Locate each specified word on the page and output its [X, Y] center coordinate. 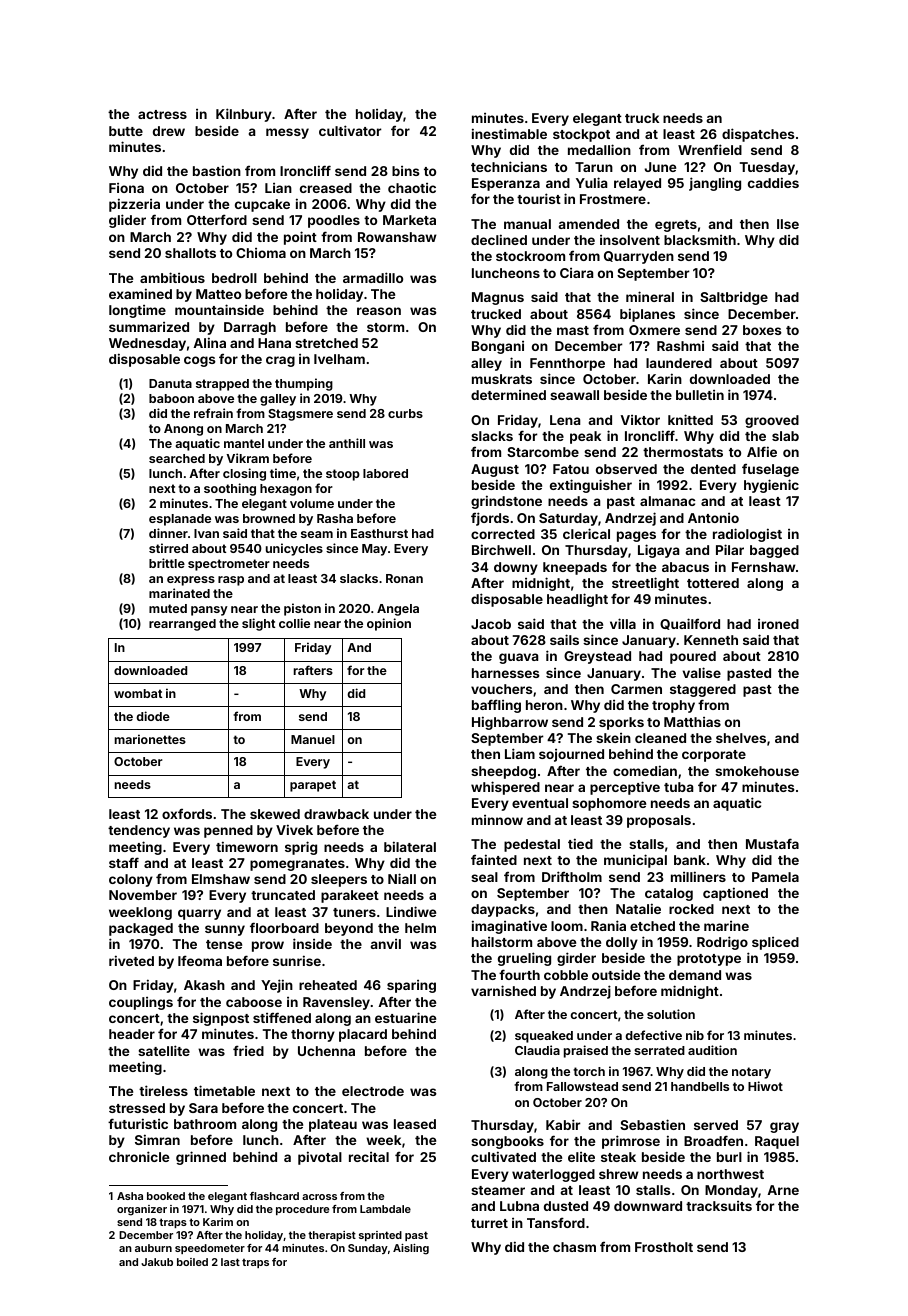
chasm [574, 1247]
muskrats [502, 379]
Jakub [157, 1262]
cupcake [262, 205]
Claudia [537, 1050]
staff [124, 862]
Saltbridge [734, 298]
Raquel [777, 1142]
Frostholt [664, 1247]
